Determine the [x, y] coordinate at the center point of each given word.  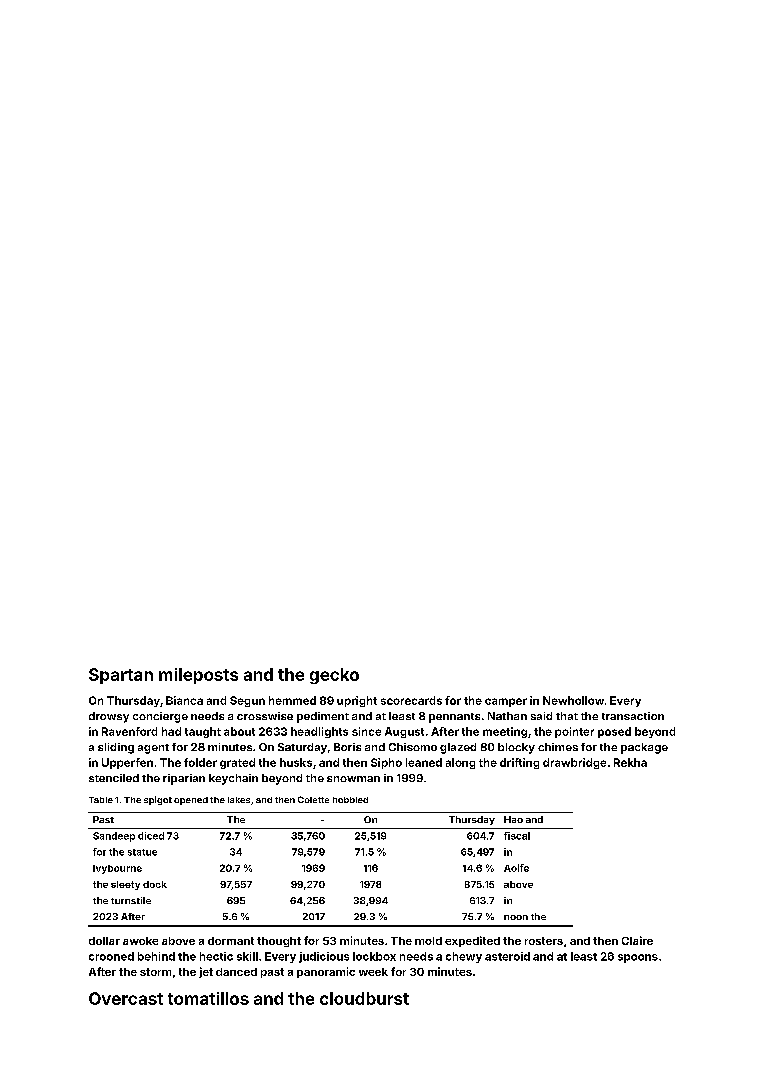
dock [155, 884]
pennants [454, 718]
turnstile [131, 900]
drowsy [109, 717]
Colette [313, 799]
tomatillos [208, 998]
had [171, 731]
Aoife [516, 868]
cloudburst [364, 998]
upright [357, 701]
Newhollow [573, 700]
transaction [633, 716]
